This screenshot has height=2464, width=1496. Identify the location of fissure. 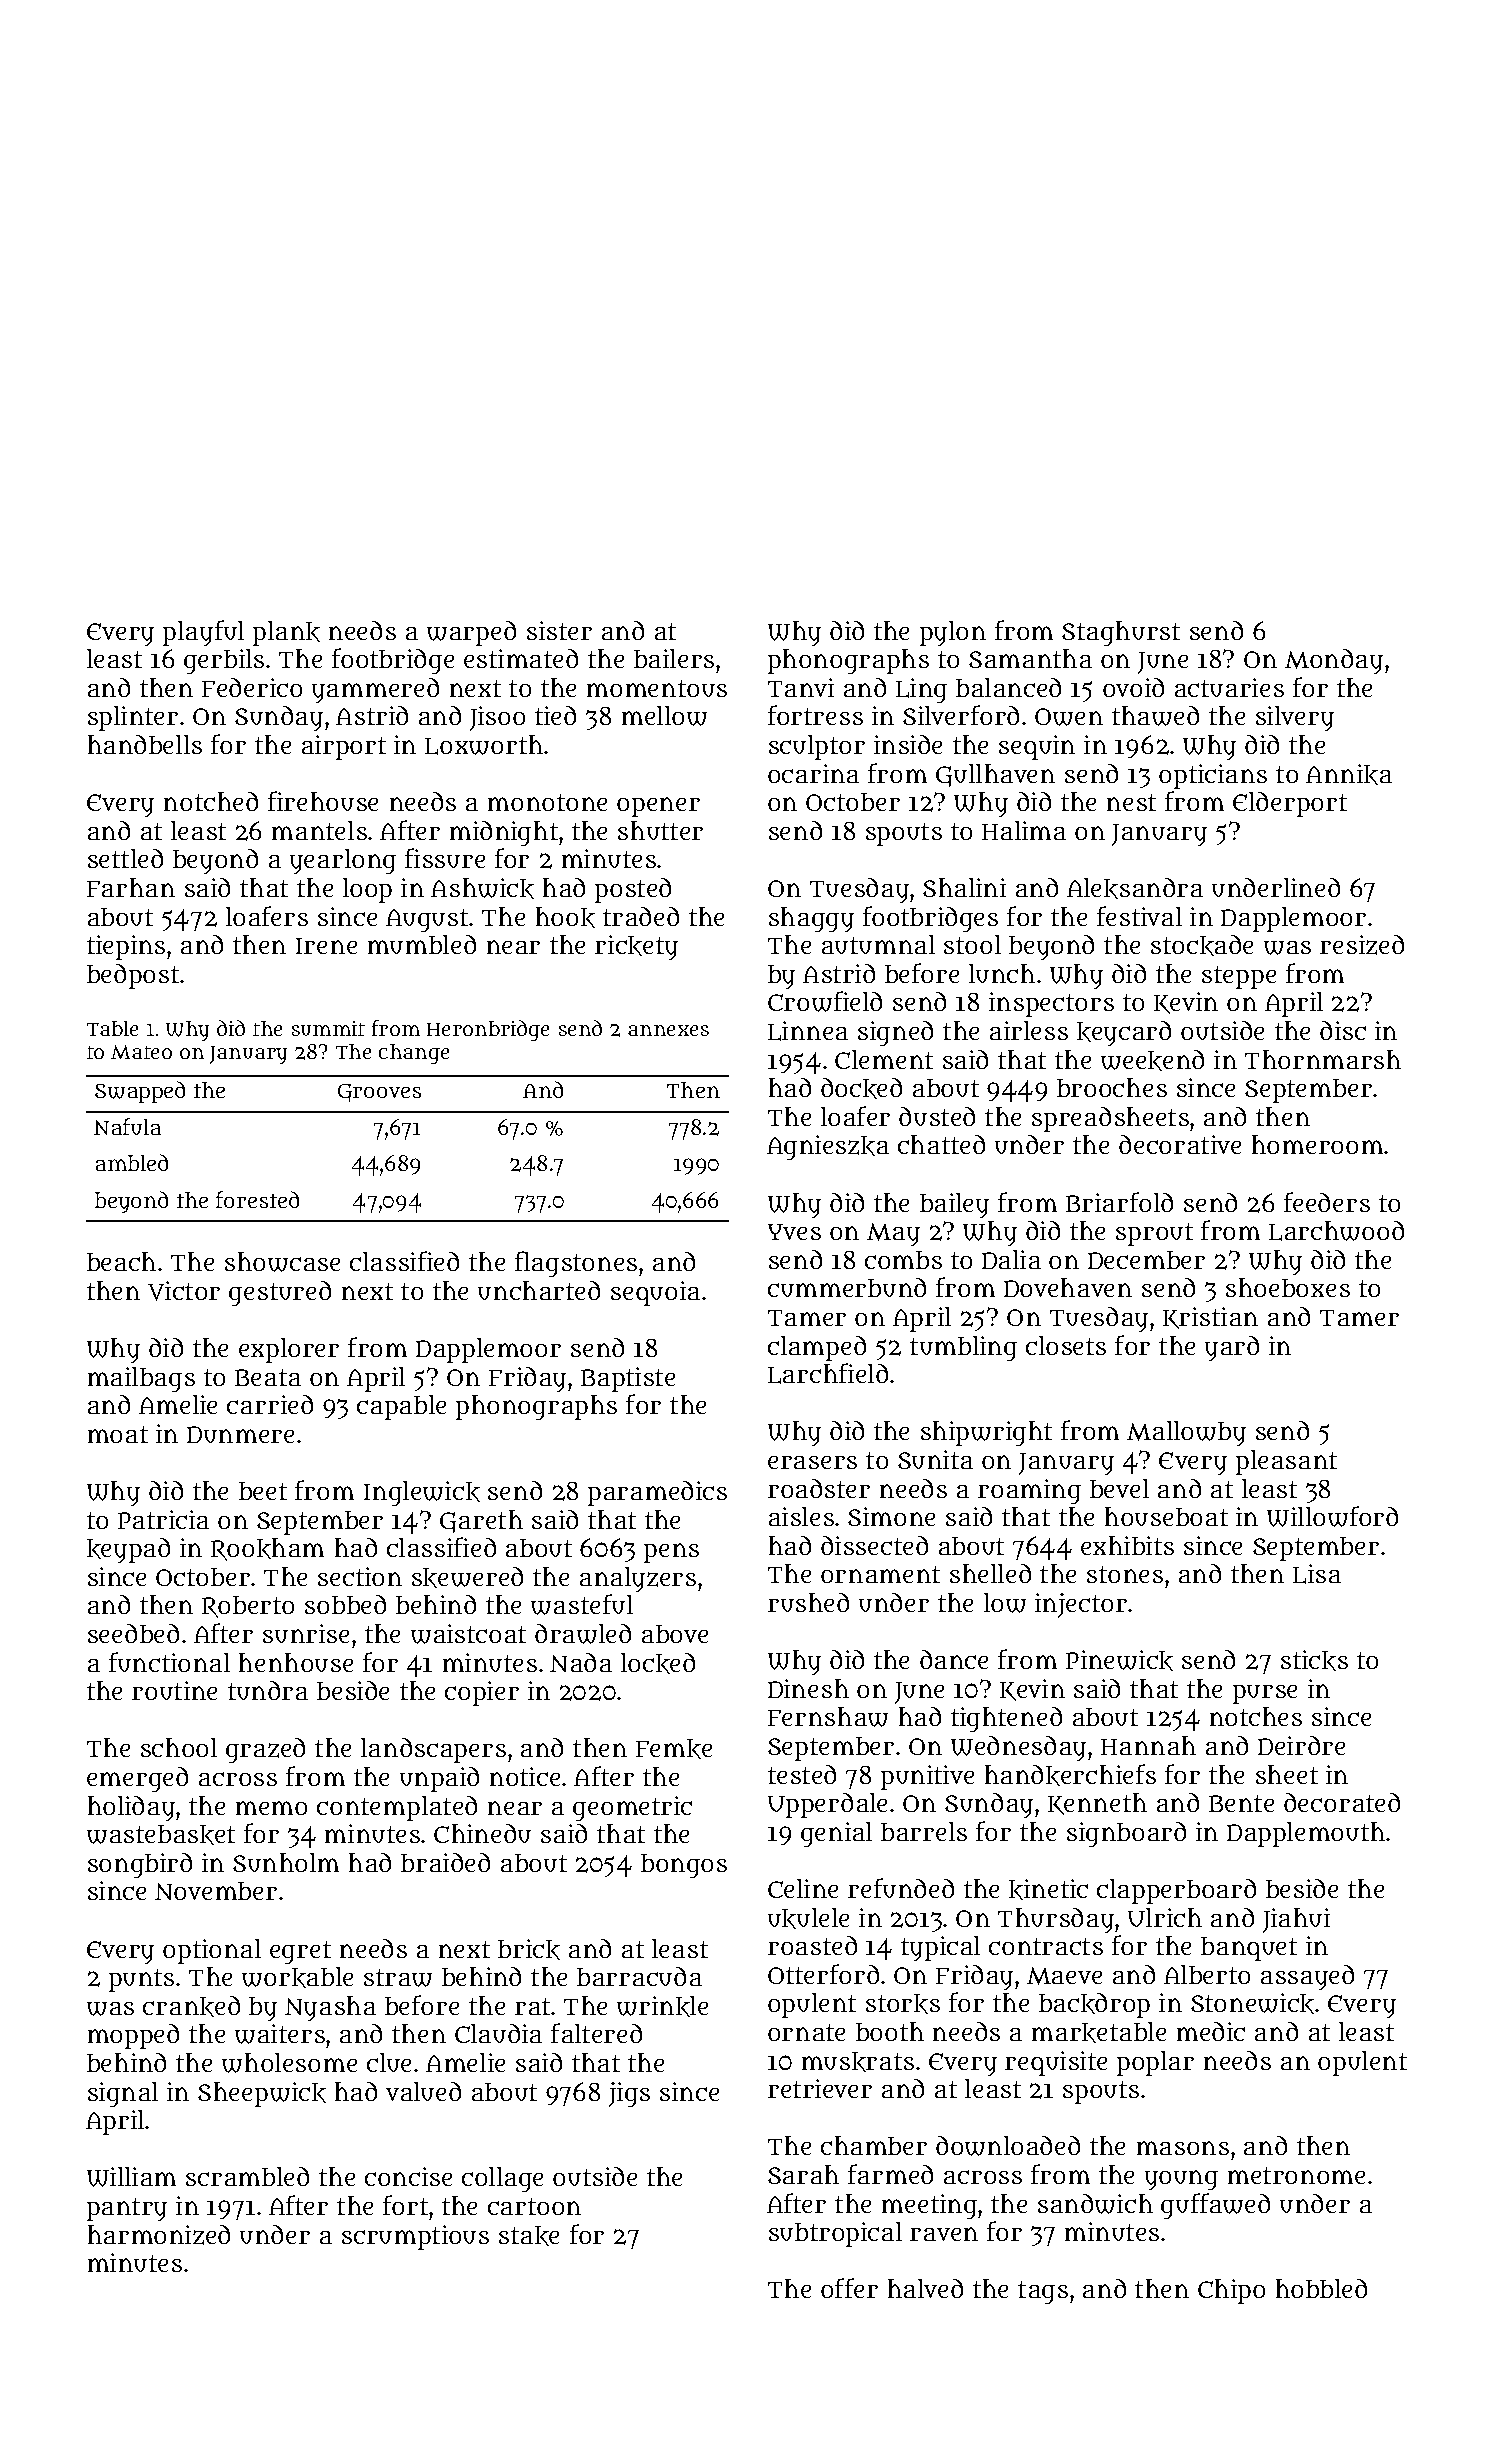
(445, 858).
